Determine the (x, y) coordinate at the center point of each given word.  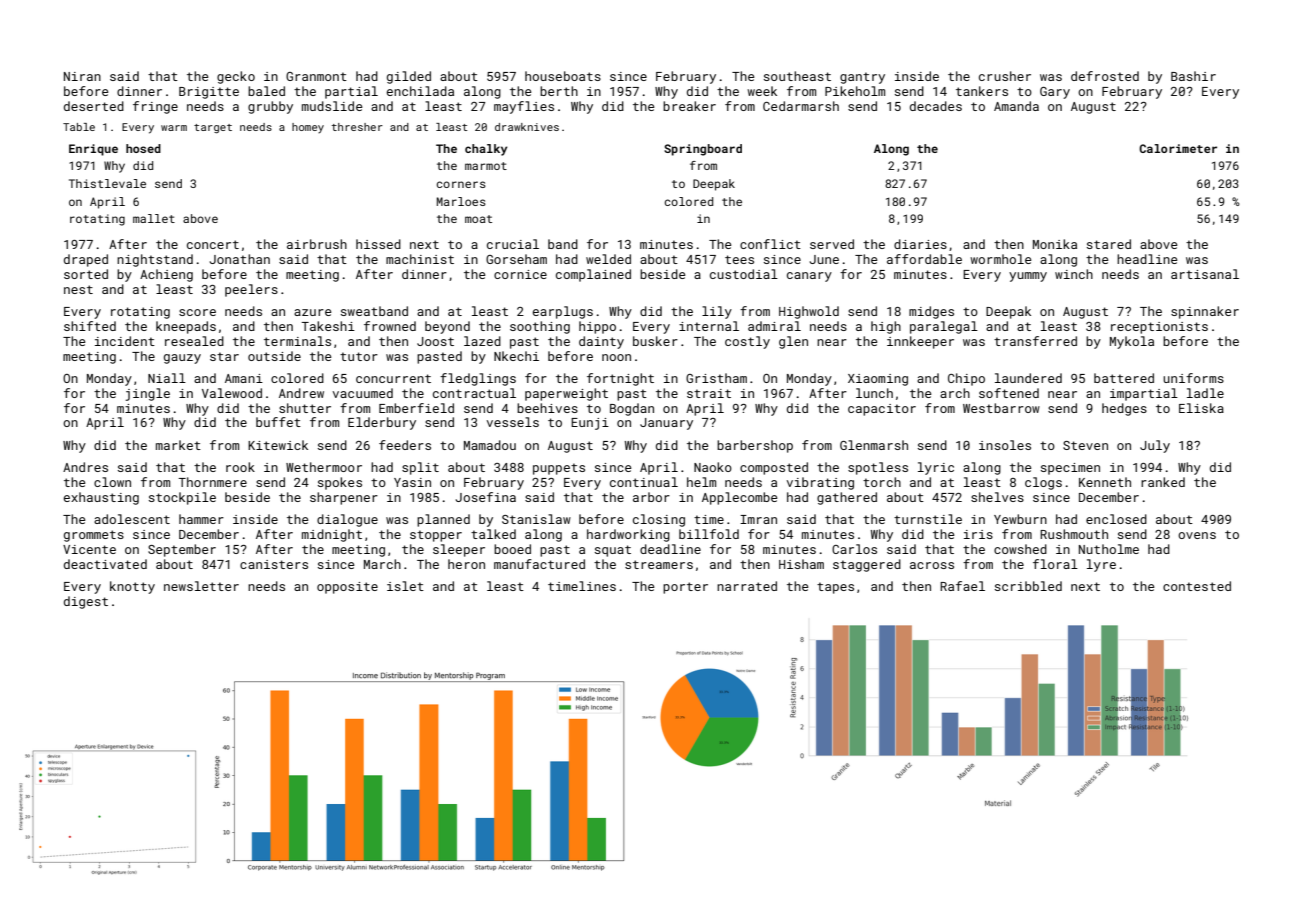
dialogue (347, 520)
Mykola (1132, 342)
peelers (251, 290)
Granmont (316, 76)
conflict (770, 244)
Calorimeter (1178, 148)
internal (709, 326)
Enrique (93, 150)
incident (125, 341)
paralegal (944, 327)
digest (86, 602)
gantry (862, 78)
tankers (982, 91)
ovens (1197, 535)
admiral (774, 326)
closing (659, 520)
